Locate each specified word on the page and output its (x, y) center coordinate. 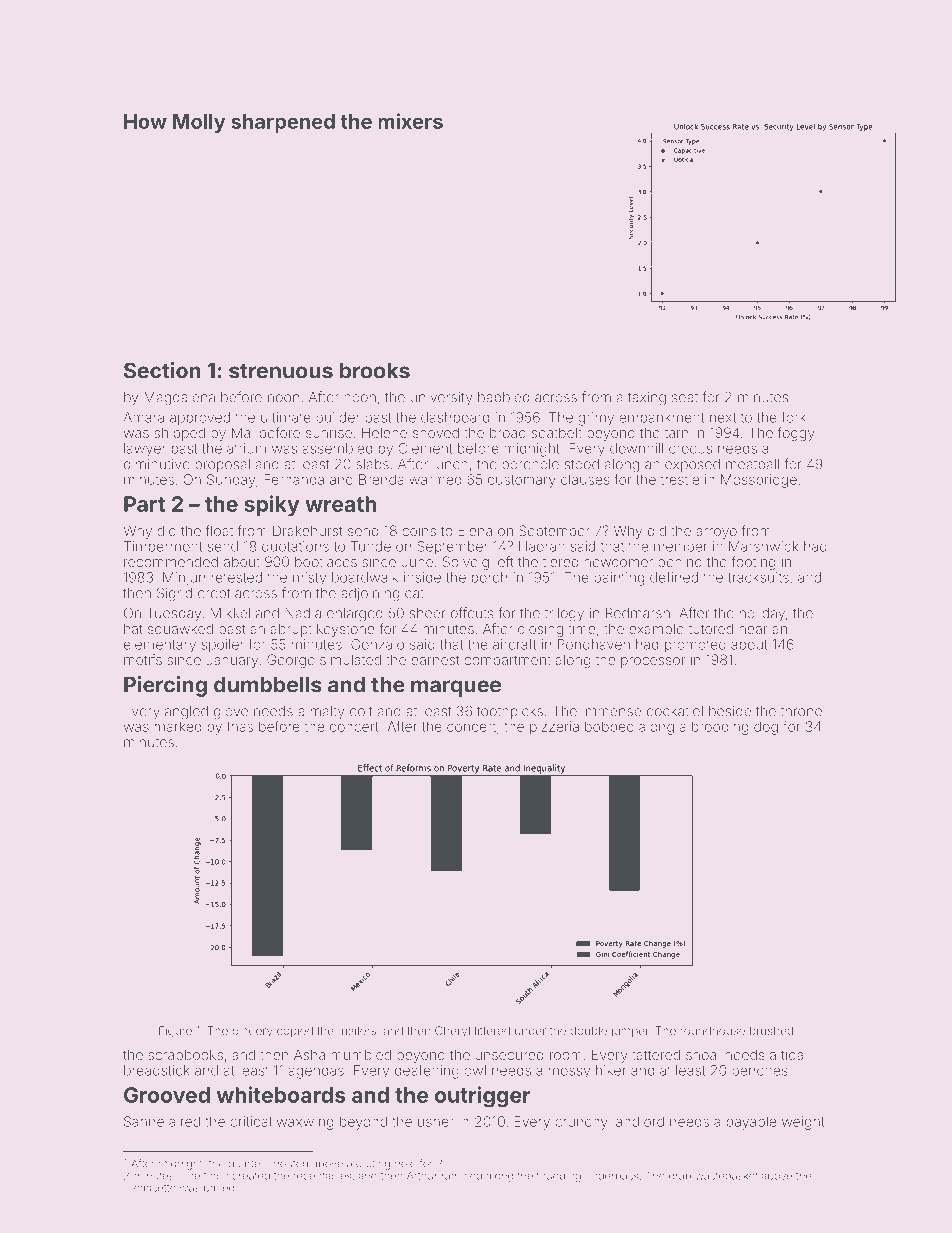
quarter (246, 1165)
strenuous (281, 371)
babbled (503, 397)
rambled (462, 1176)
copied (295, 1031)
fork (794, 417)
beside (730, 711)
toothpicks (510, 712)
